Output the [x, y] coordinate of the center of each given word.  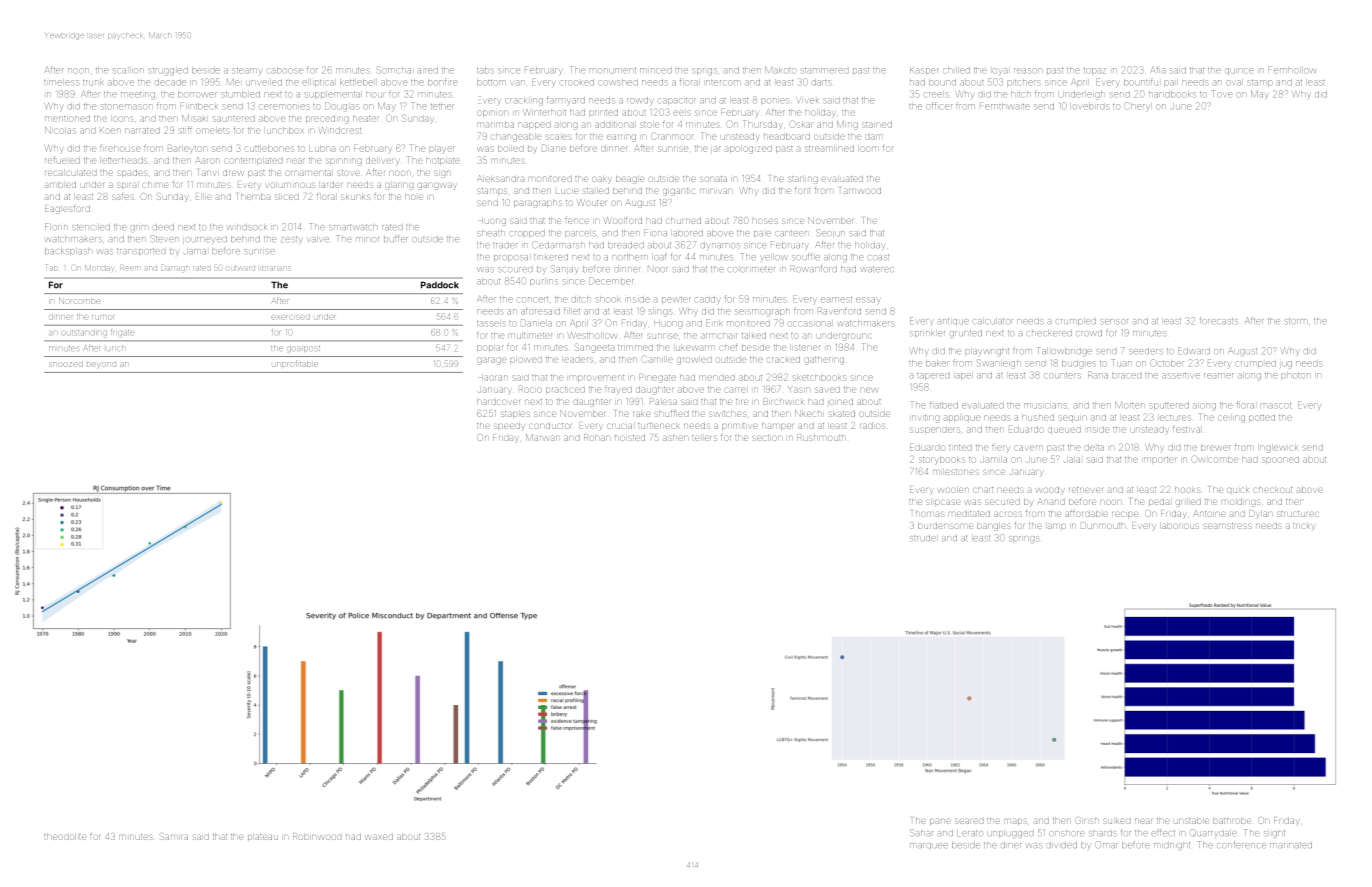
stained [877, 125]
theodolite [65, 837]
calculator [993, 321]
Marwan [543, 437]
